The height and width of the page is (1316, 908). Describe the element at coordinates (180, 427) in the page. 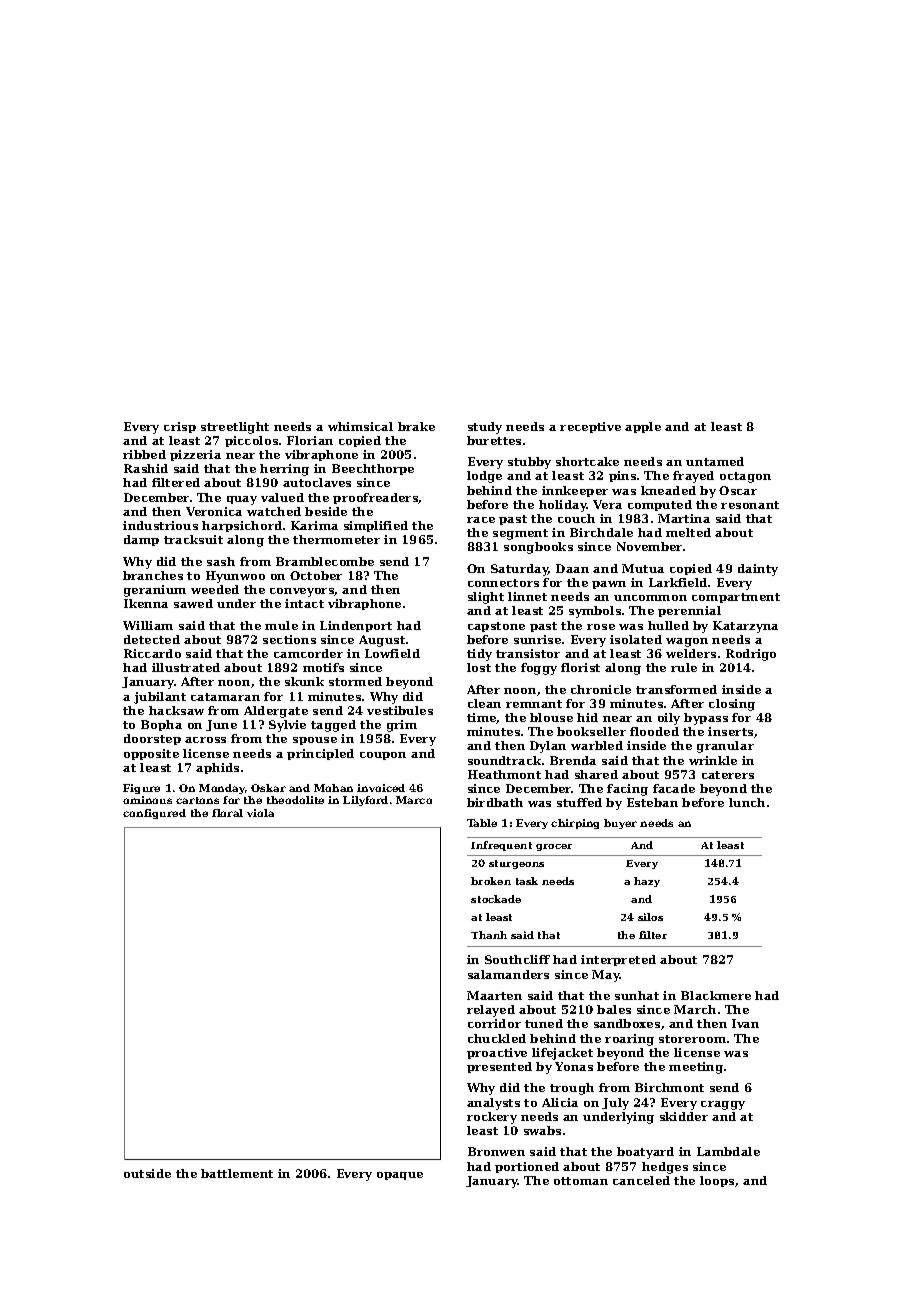

I see `crisp` at that location.
